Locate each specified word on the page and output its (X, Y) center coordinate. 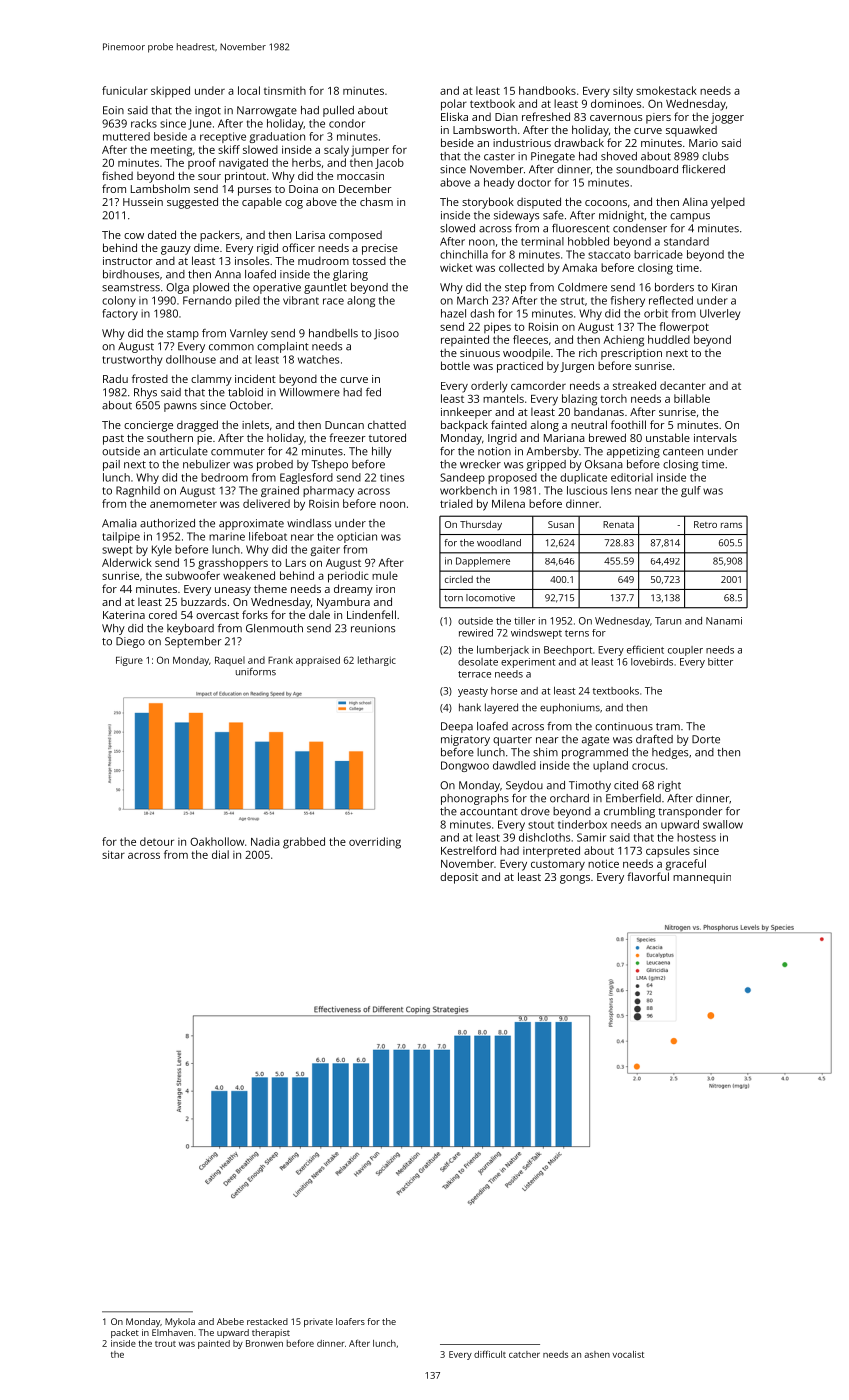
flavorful (648, 876)
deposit (459, 878)
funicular (125, 90)
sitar (113, 854)
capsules (668, 851)
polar (454, 105)
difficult (490, 1354)
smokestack (666, 90)
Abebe (230, 1321)
